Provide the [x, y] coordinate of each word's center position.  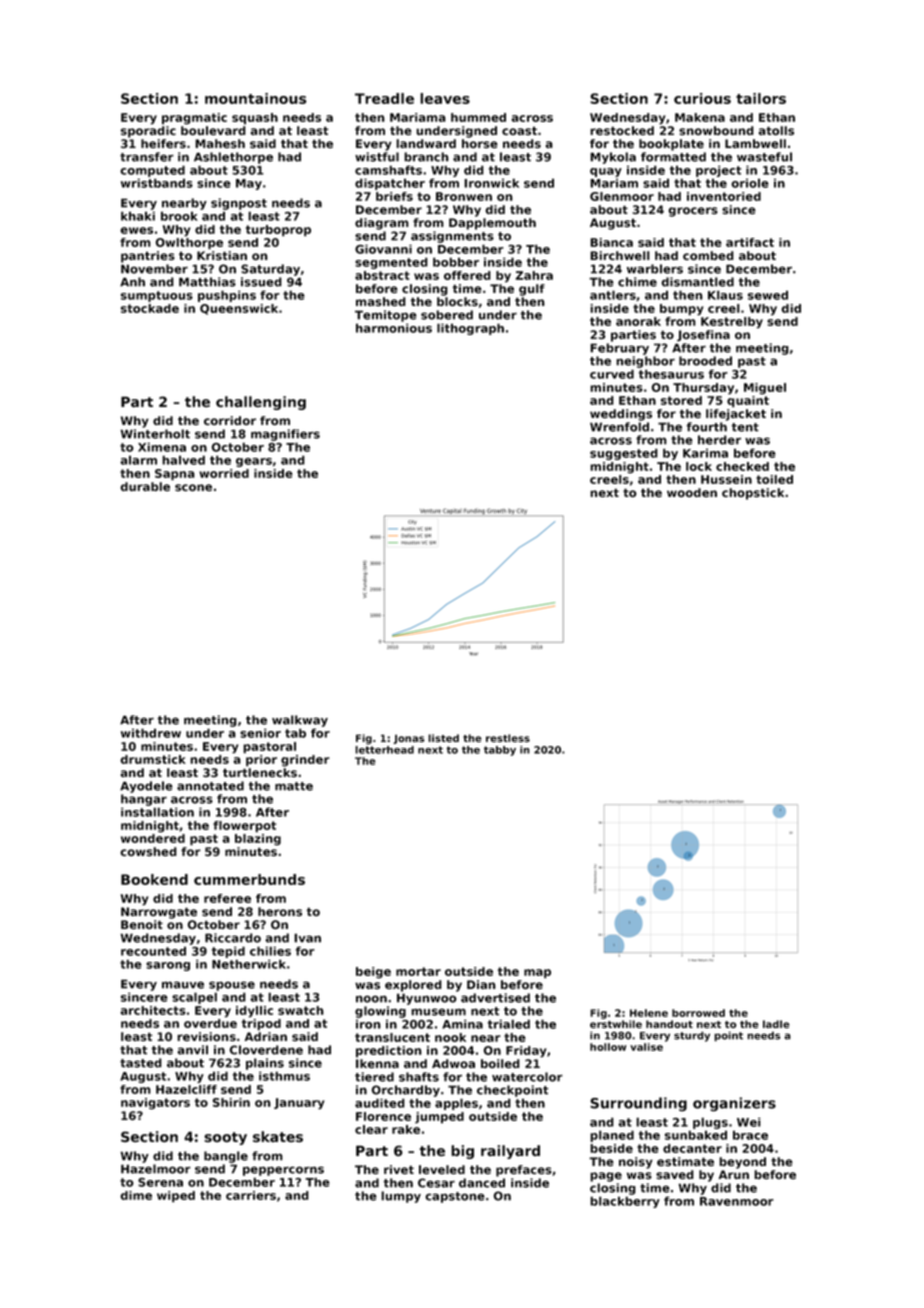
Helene [649, 1013]
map [537, 974]
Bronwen [464, 196]
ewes [136, 230]
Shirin [231, 1102]
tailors [761, 98]
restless [508, 738]
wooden [692, 492]
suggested [624, 454]
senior [260, 733]
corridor [230, 420]
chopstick [753, 494]
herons [280, 911]
